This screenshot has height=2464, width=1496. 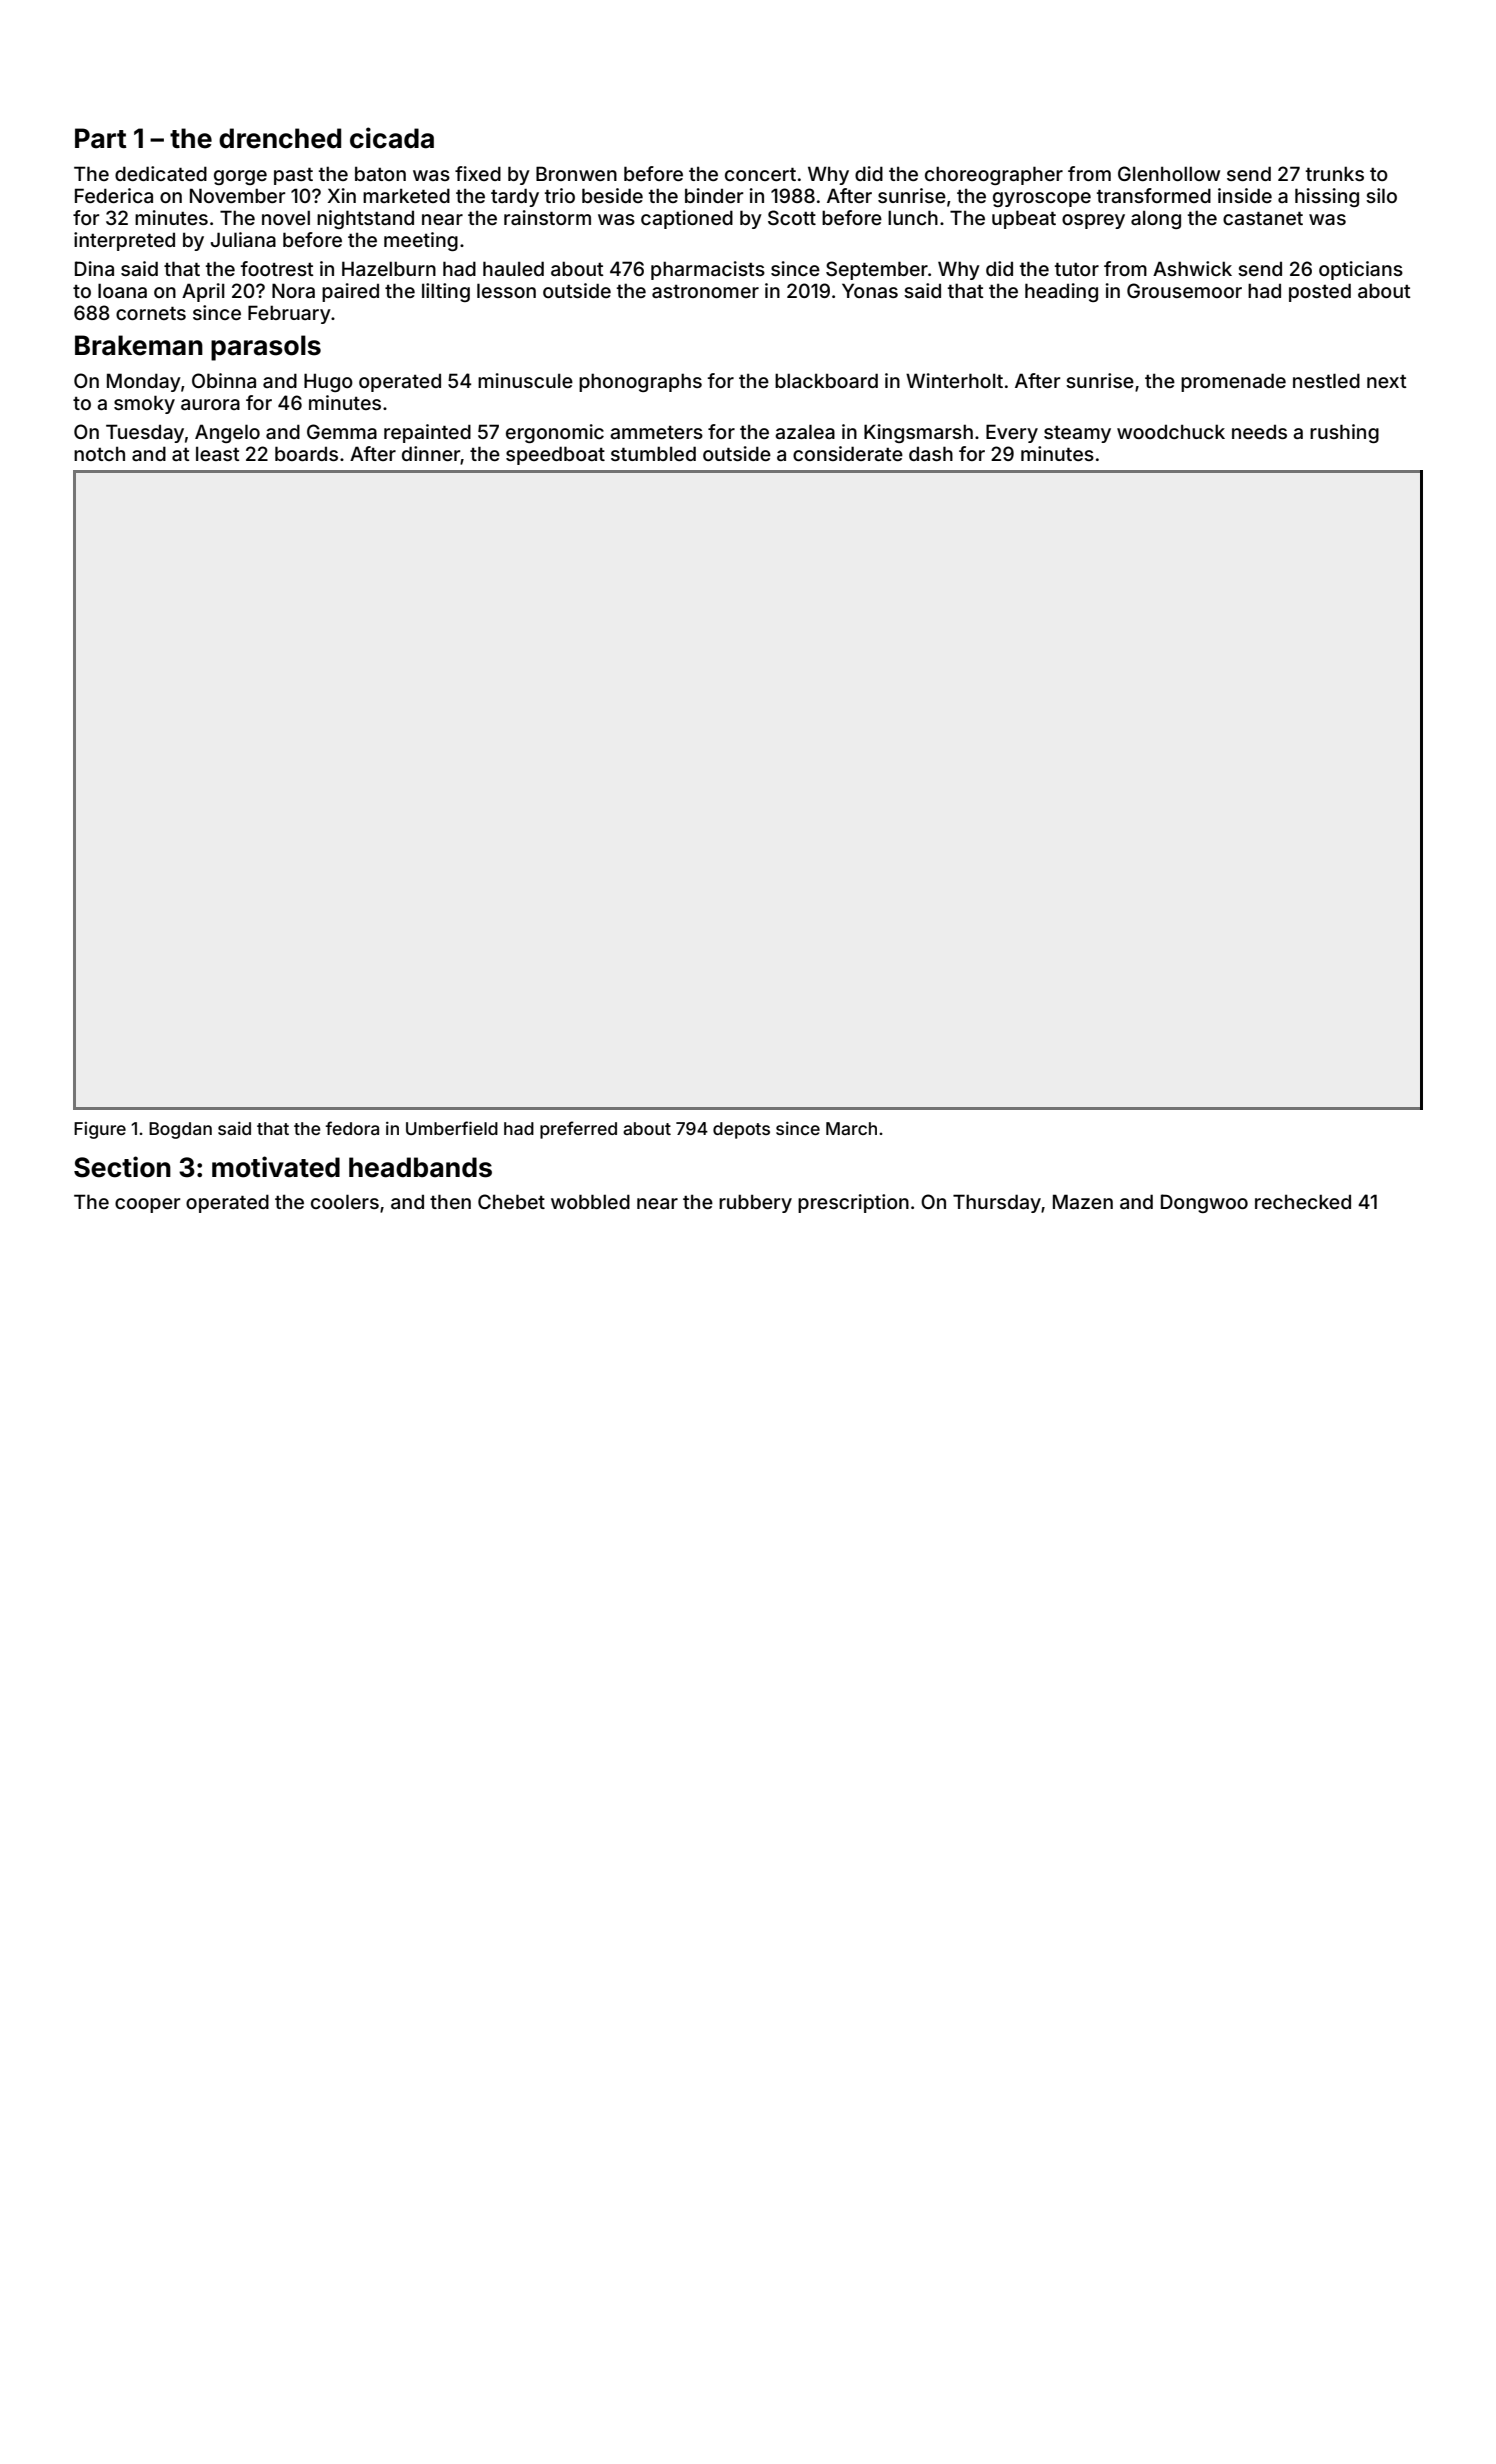 I want to click on dash, so click(x=931, y=453).
